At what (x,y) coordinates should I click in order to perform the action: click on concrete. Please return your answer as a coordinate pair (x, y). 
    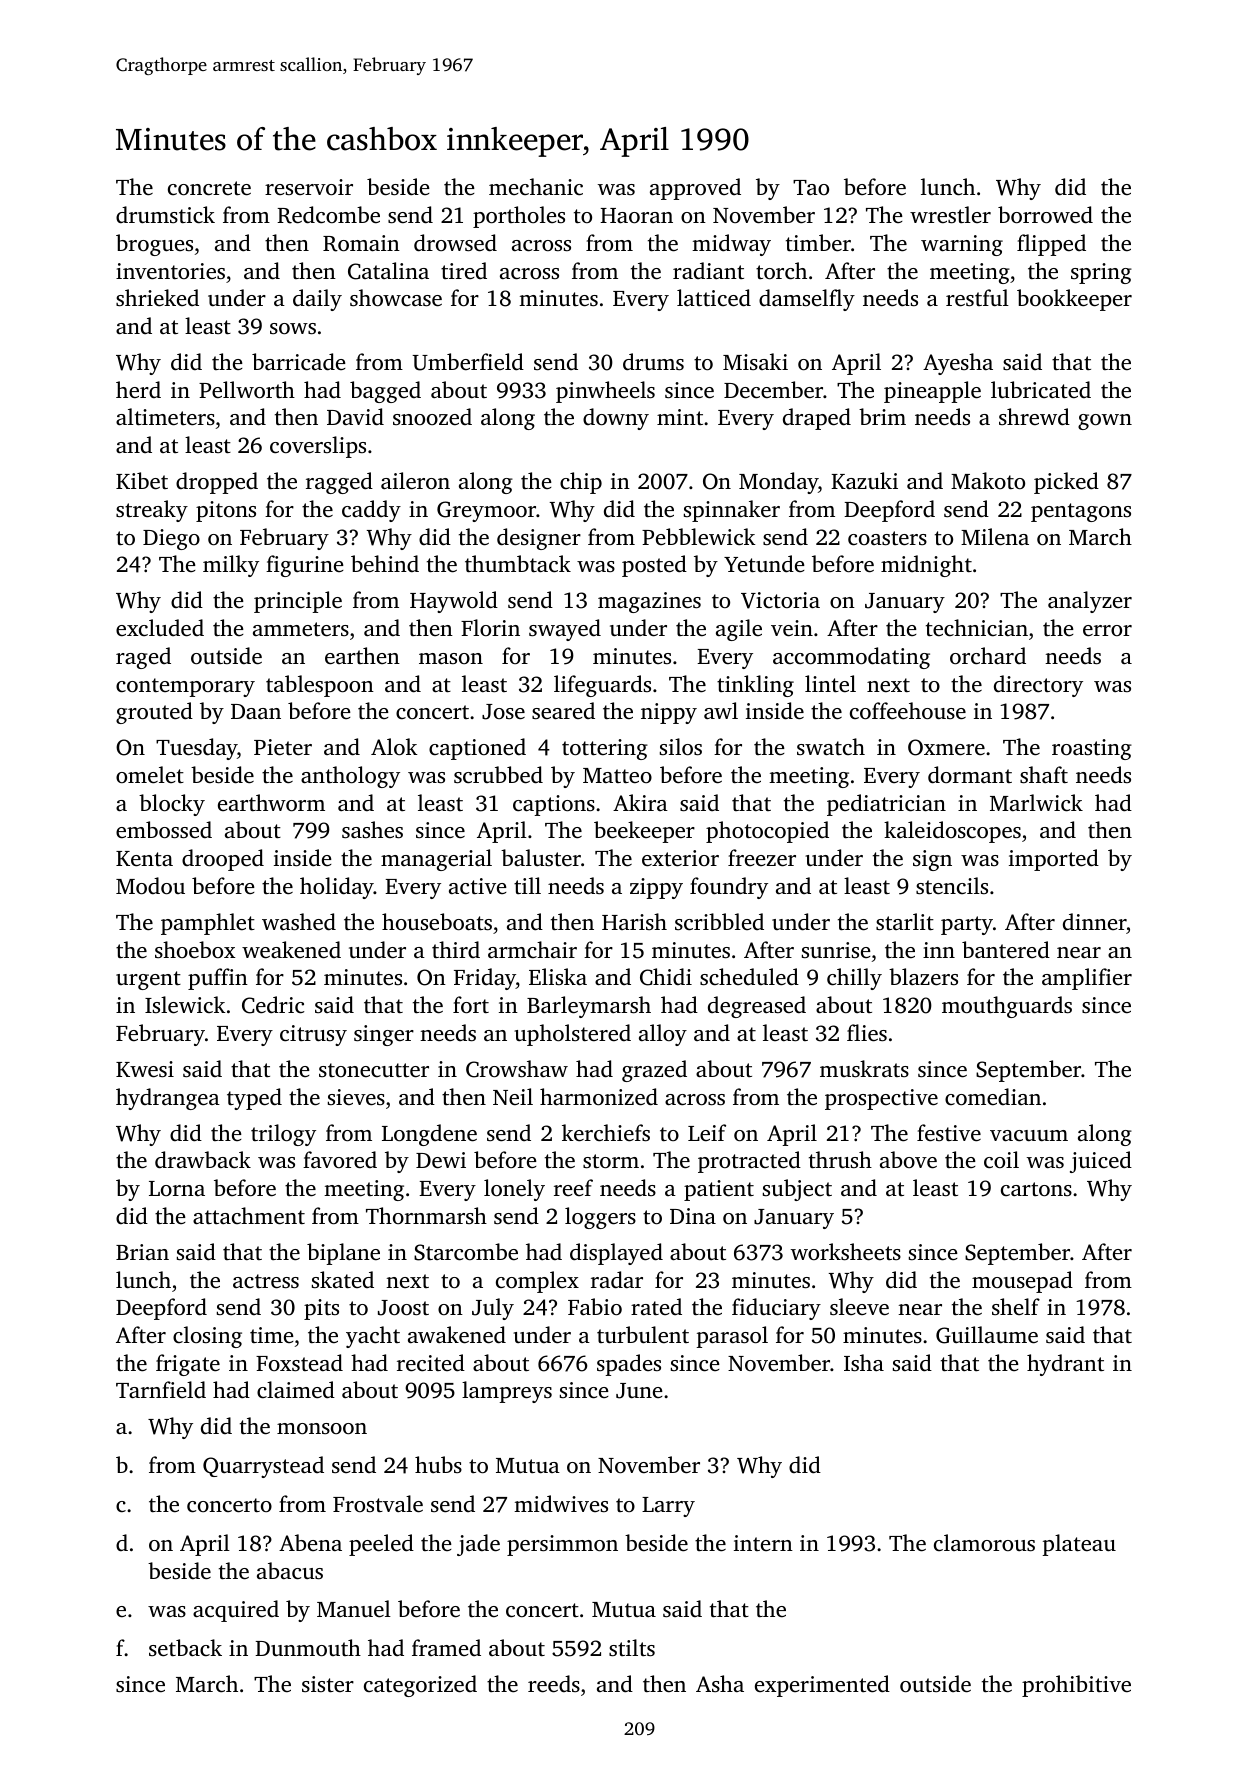
    Looking at the image, I should click on (209, 188).
